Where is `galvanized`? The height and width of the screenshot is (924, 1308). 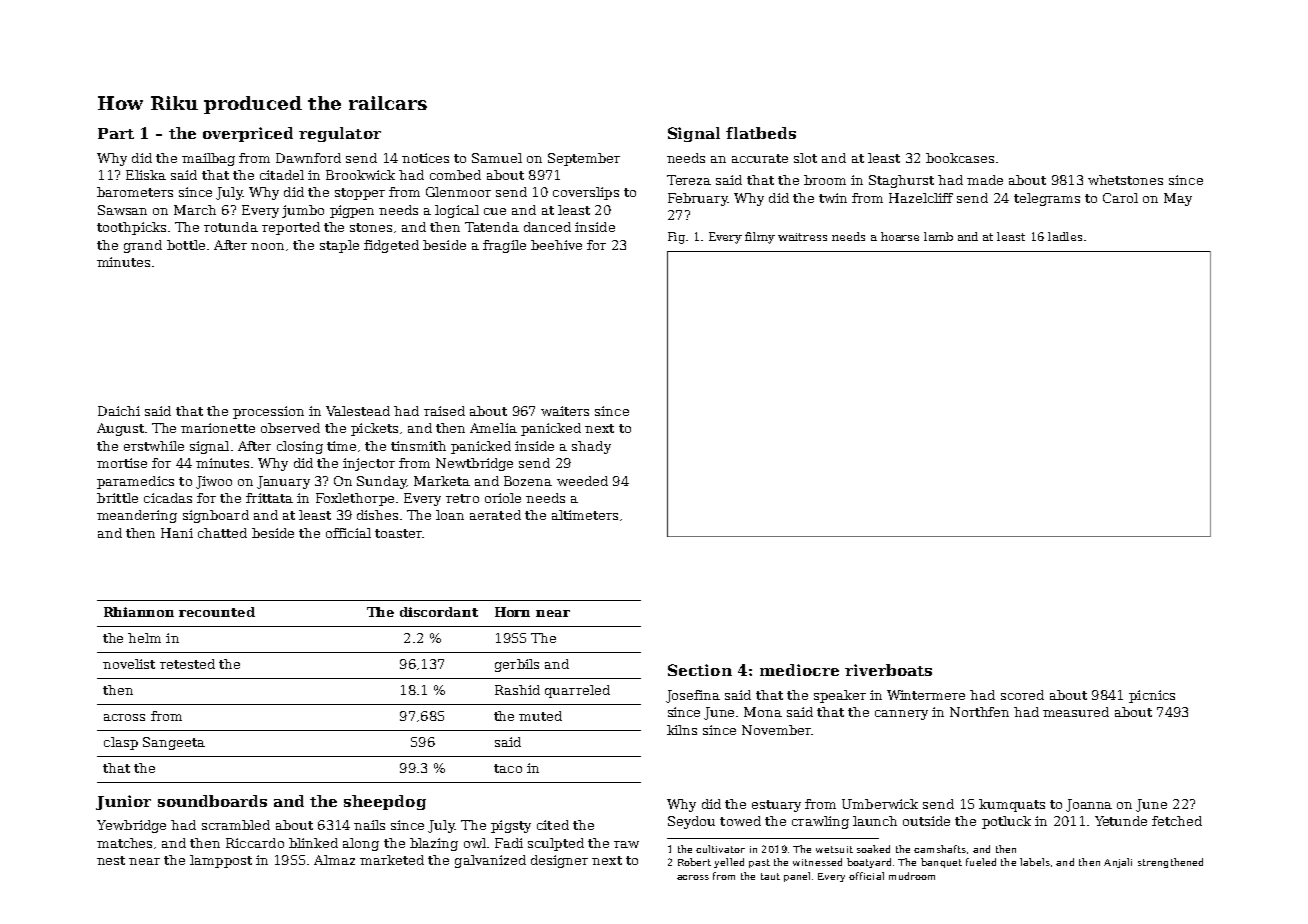 galvanized is located at coordinates (490, 861).
